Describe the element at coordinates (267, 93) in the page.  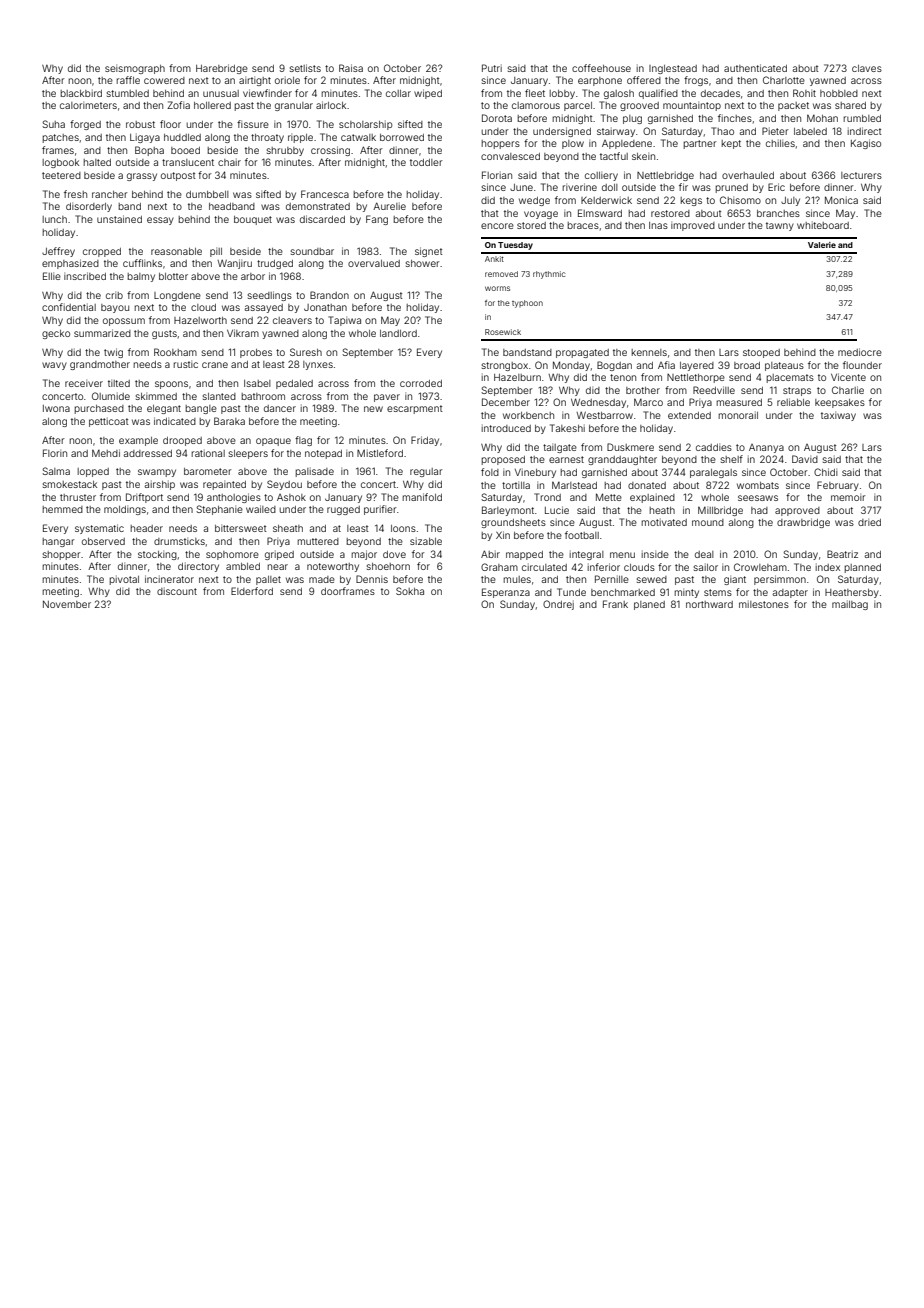
I see `viewfinder` at that location.
